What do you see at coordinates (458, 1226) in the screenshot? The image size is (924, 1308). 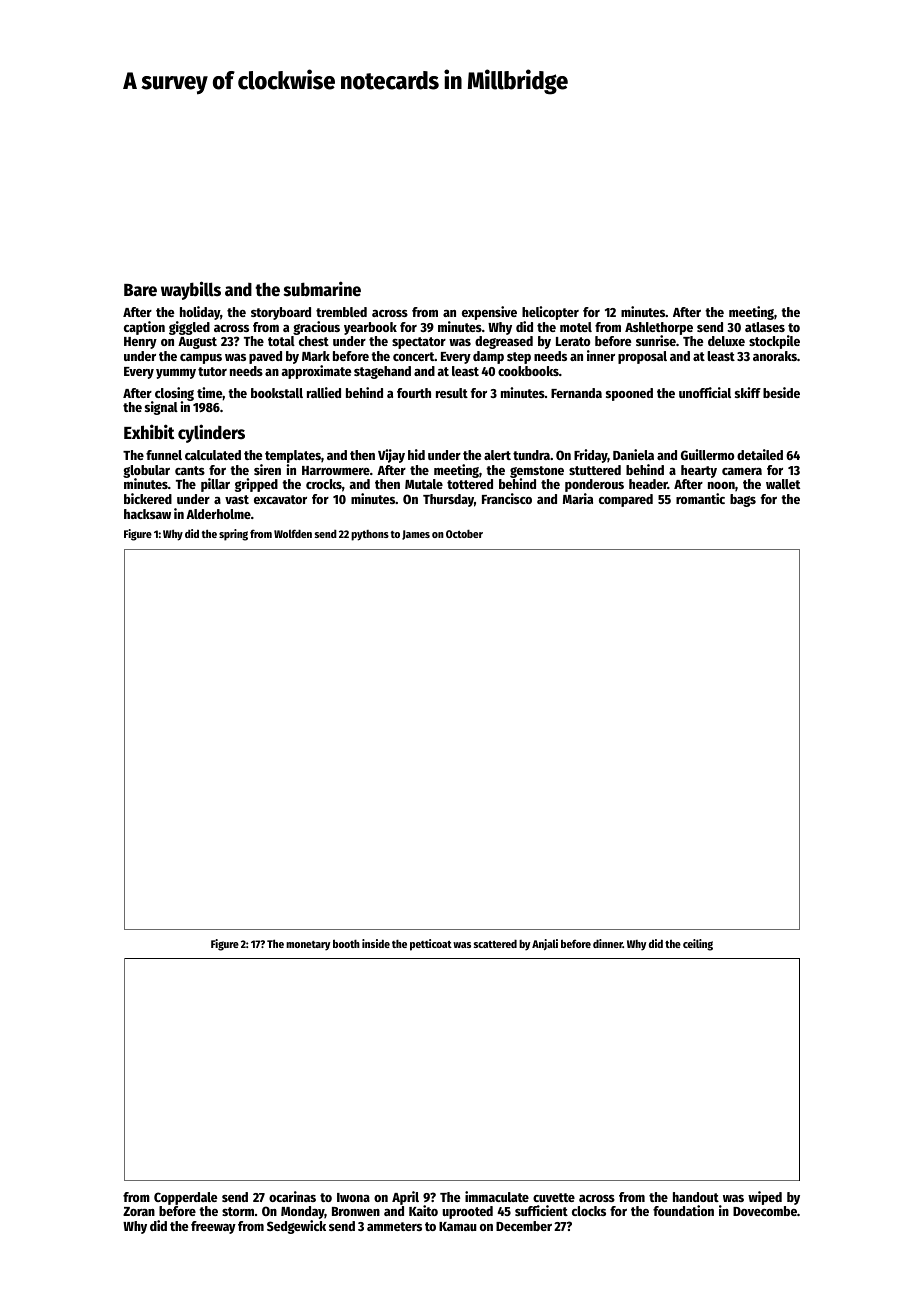 I see `Kamau` at bounding box center [458, 1226].
